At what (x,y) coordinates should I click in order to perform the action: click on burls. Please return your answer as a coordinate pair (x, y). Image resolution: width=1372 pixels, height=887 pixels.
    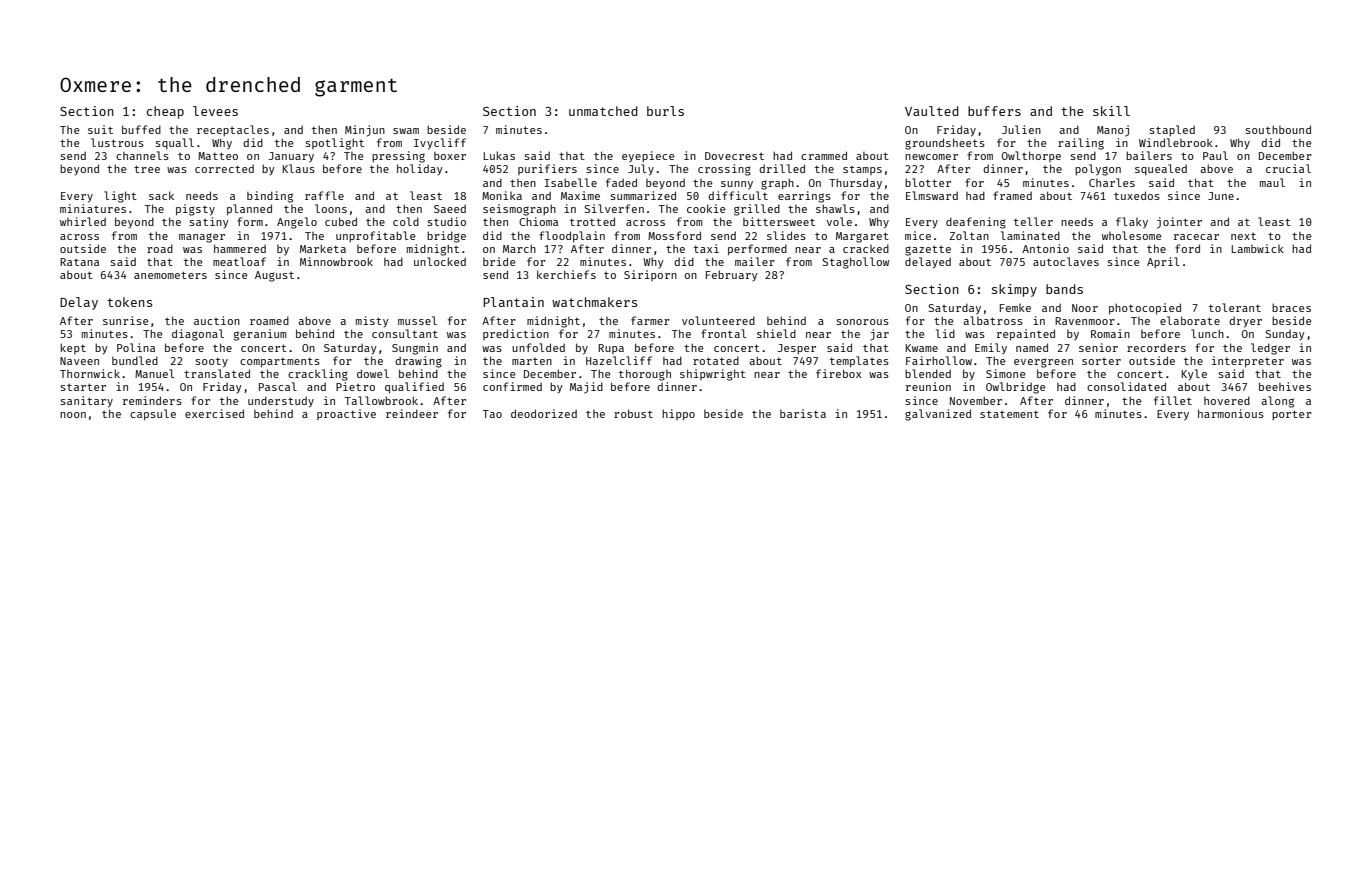
    Looking at the image, I should click on (665, 111).
